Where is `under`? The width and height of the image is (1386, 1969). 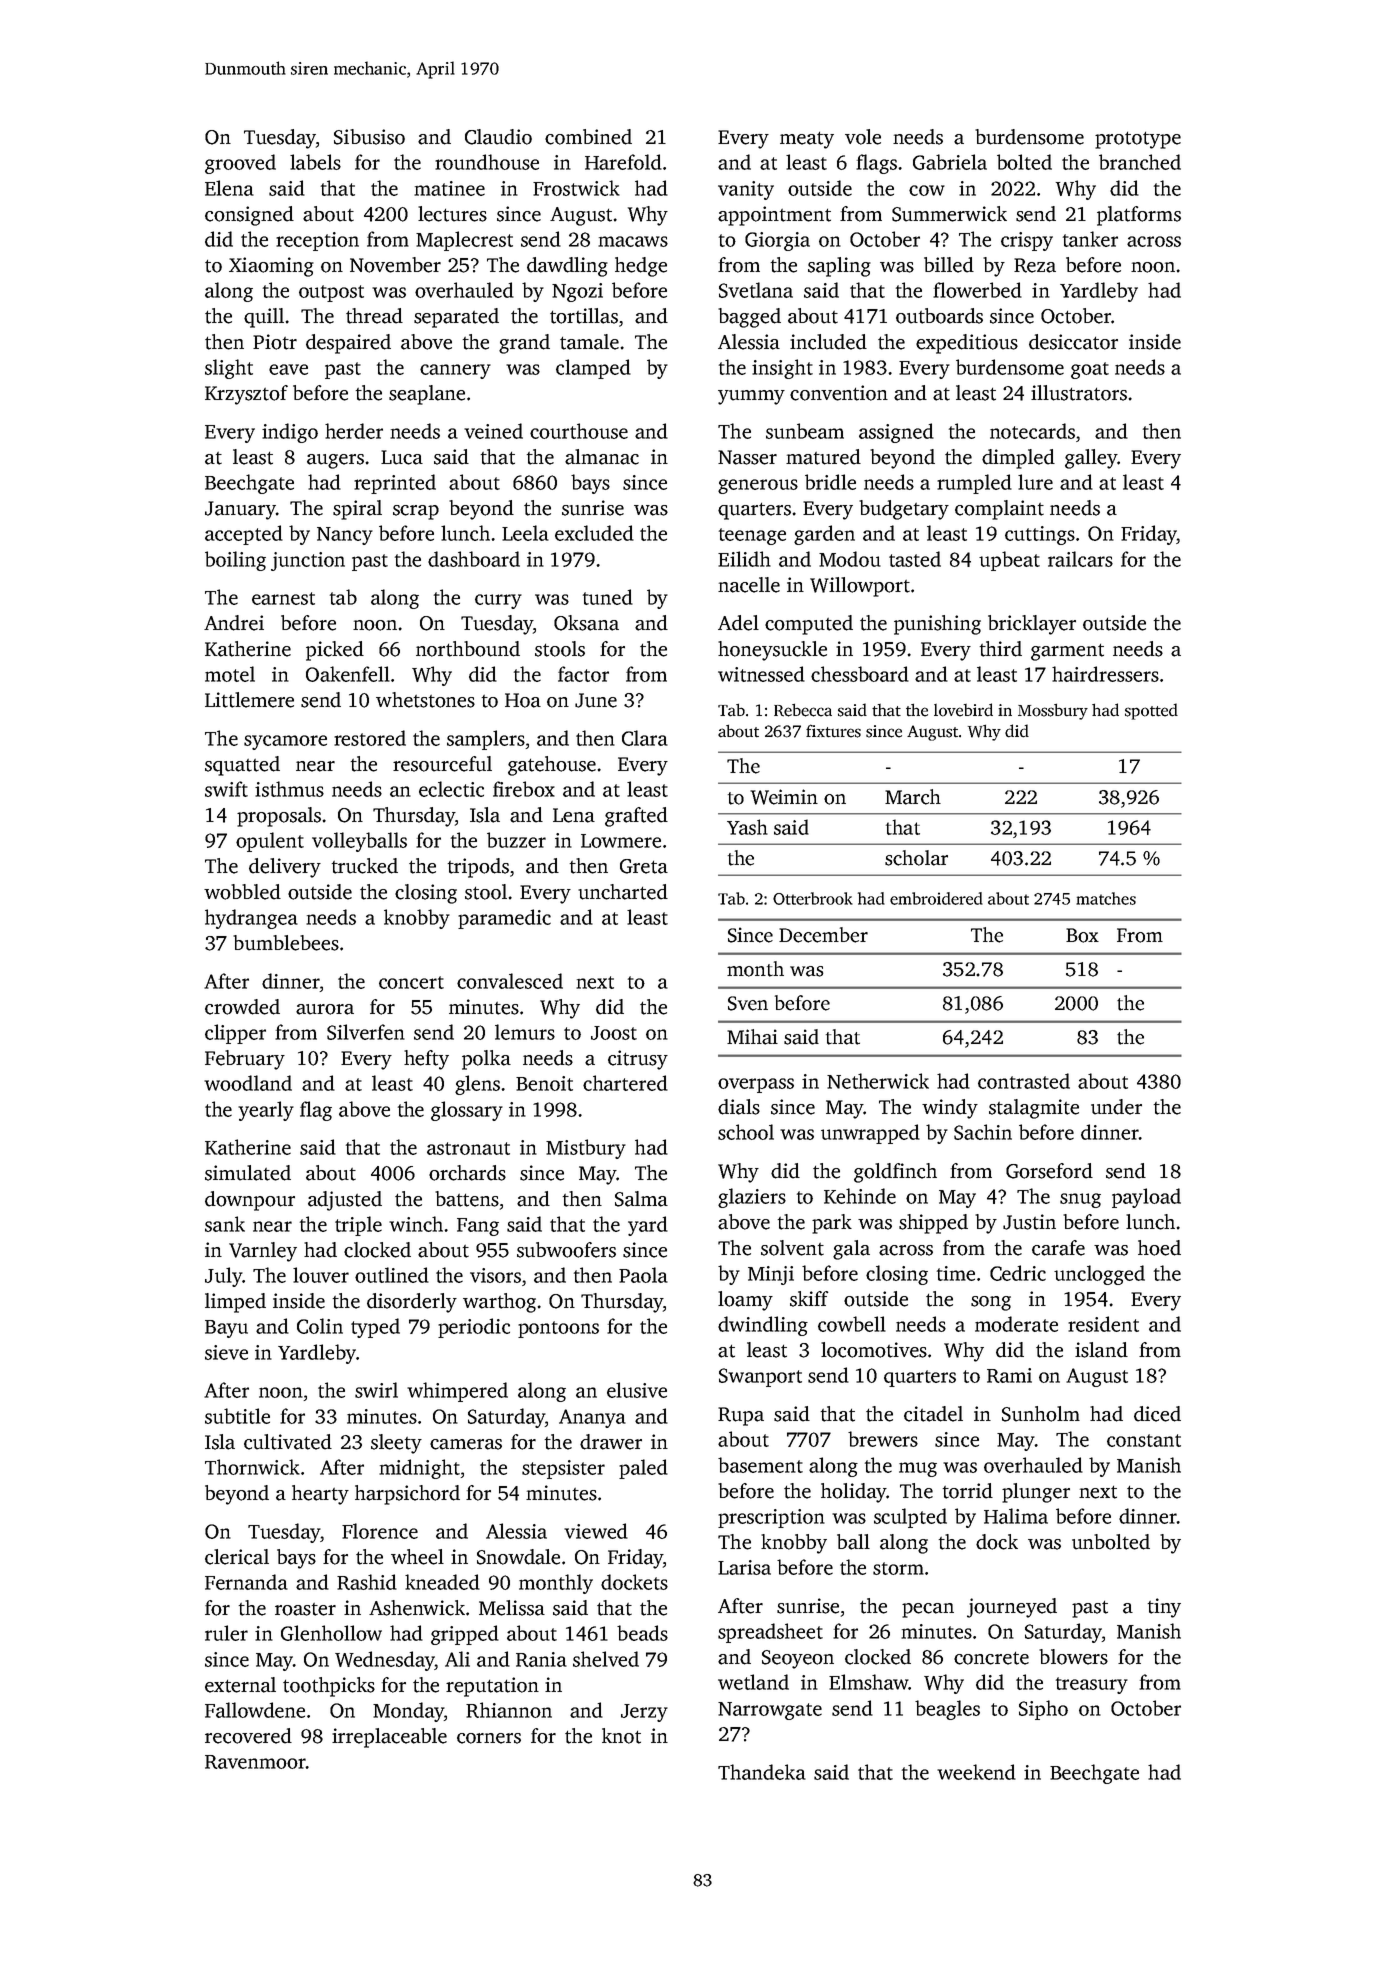
under is located at coordinates (1116, 1107).
